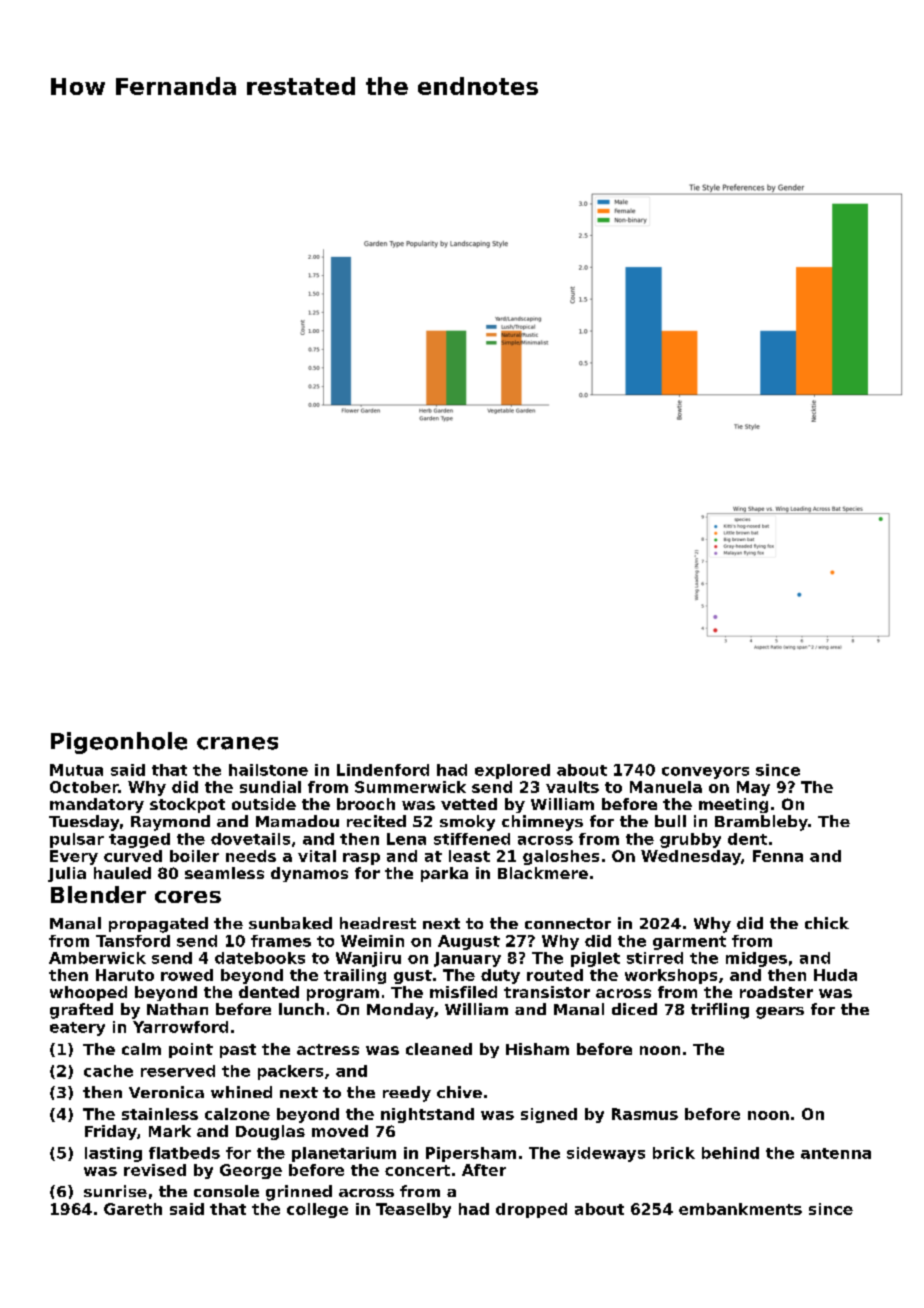 The width and height of the screenshot is (924, 1308). Describe the element at coordinates (328, 1049) in the screenshot. I see `actress` at that location.
